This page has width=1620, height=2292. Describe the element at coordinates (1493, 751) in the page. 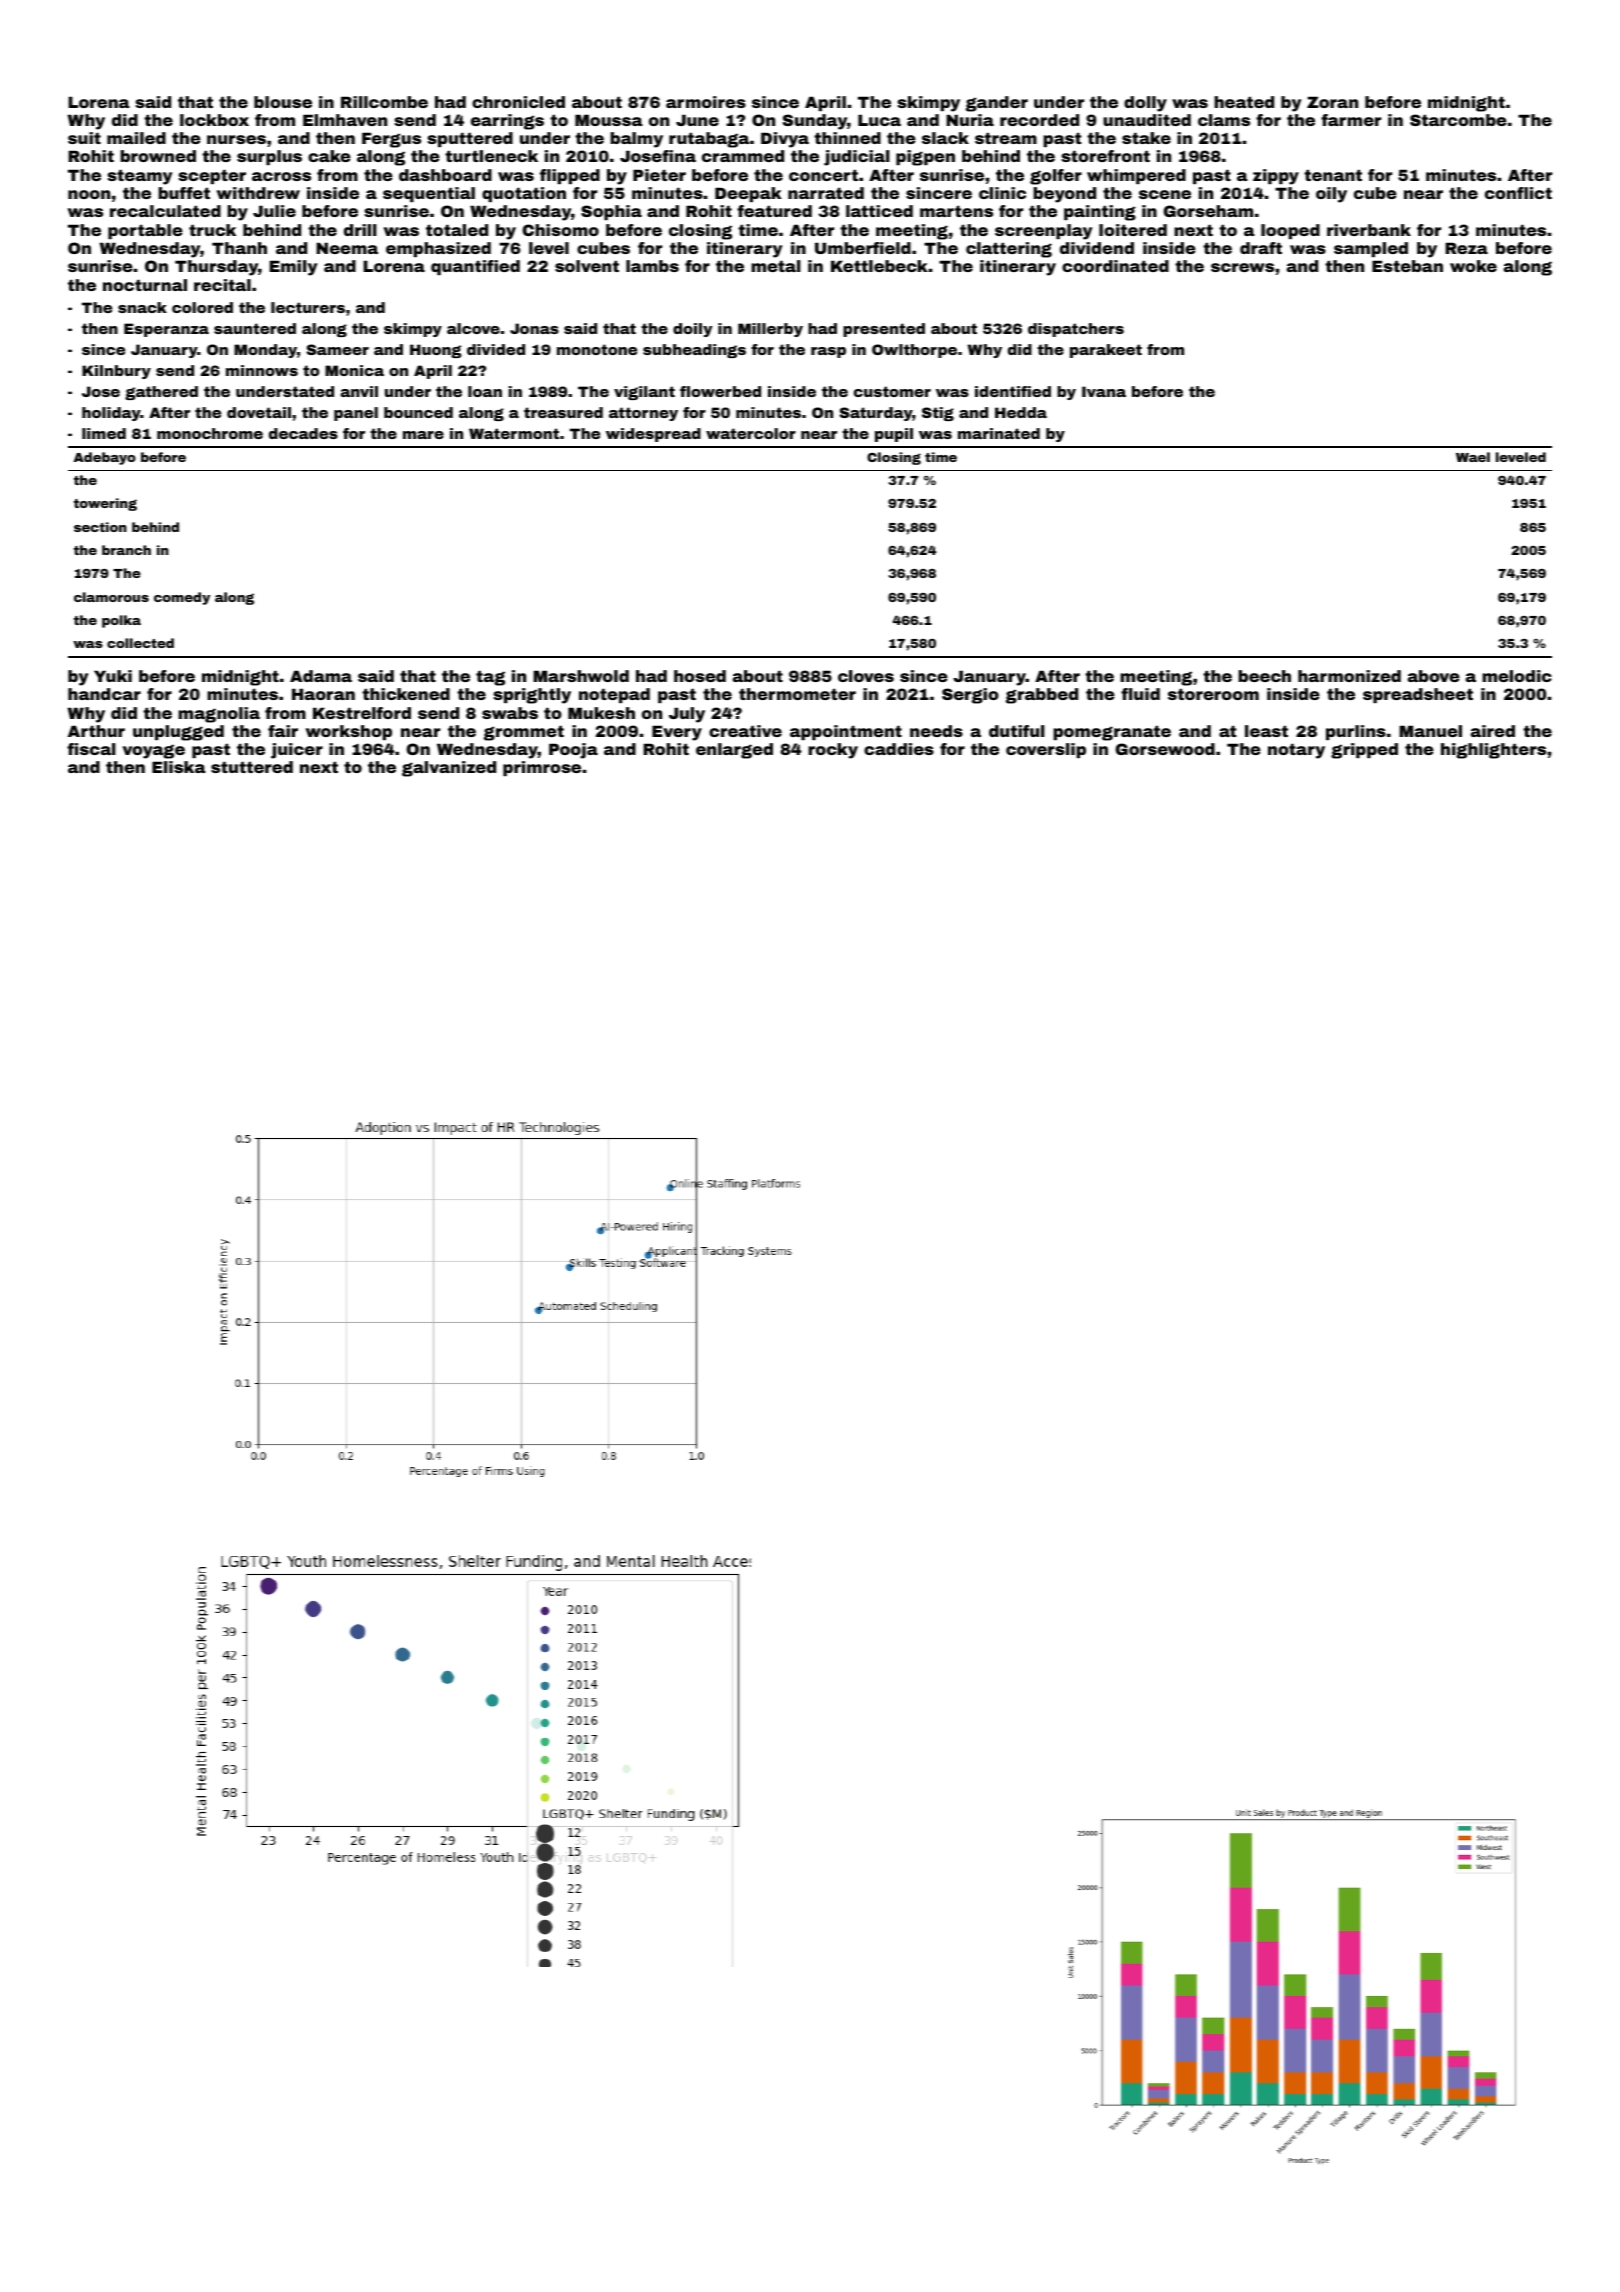

I see `highlighters` at that location.
